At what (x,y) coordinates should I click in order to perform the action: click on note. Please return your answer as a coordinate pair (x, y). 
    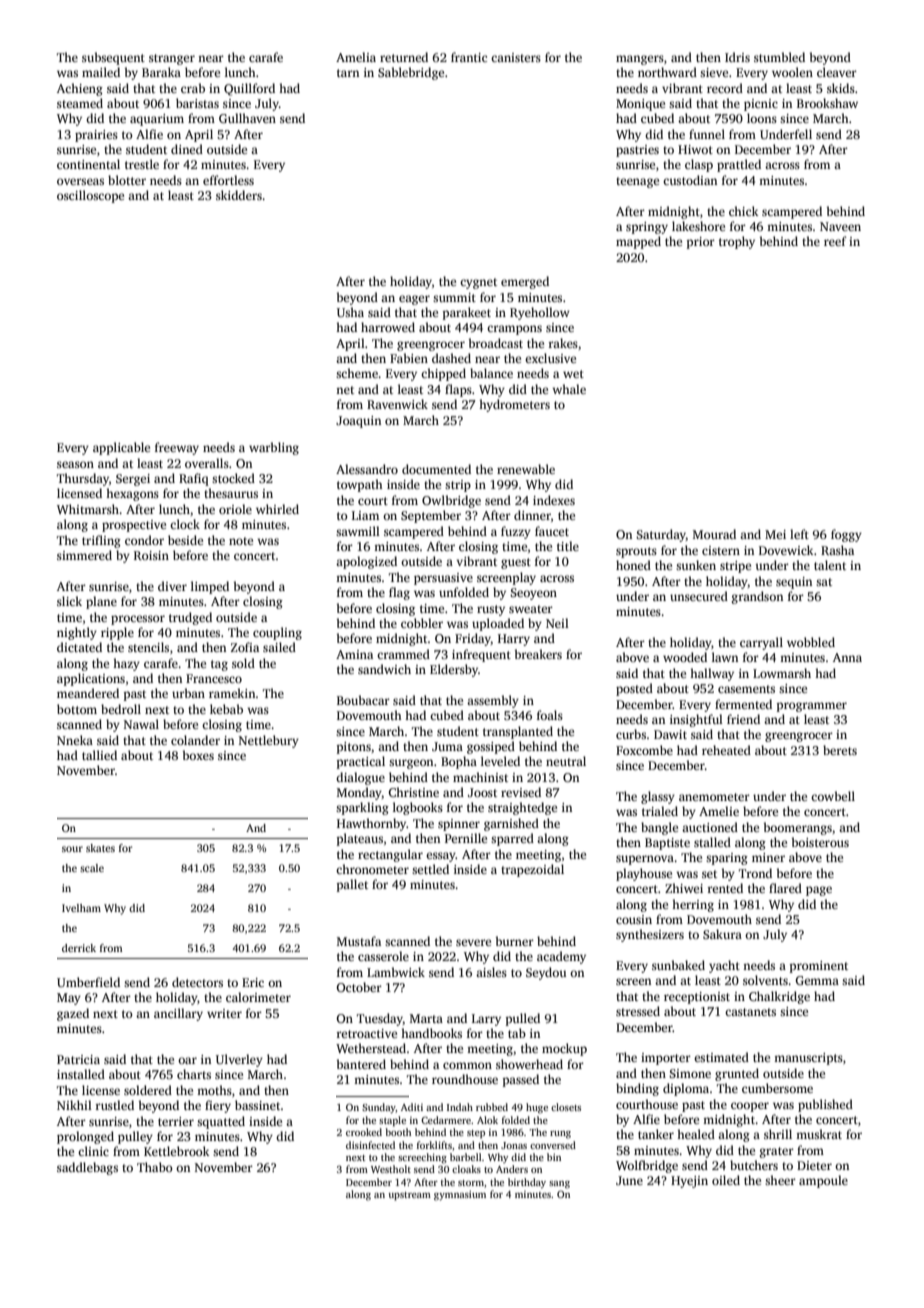
    Looking at the image, I should click on (241, 541).
